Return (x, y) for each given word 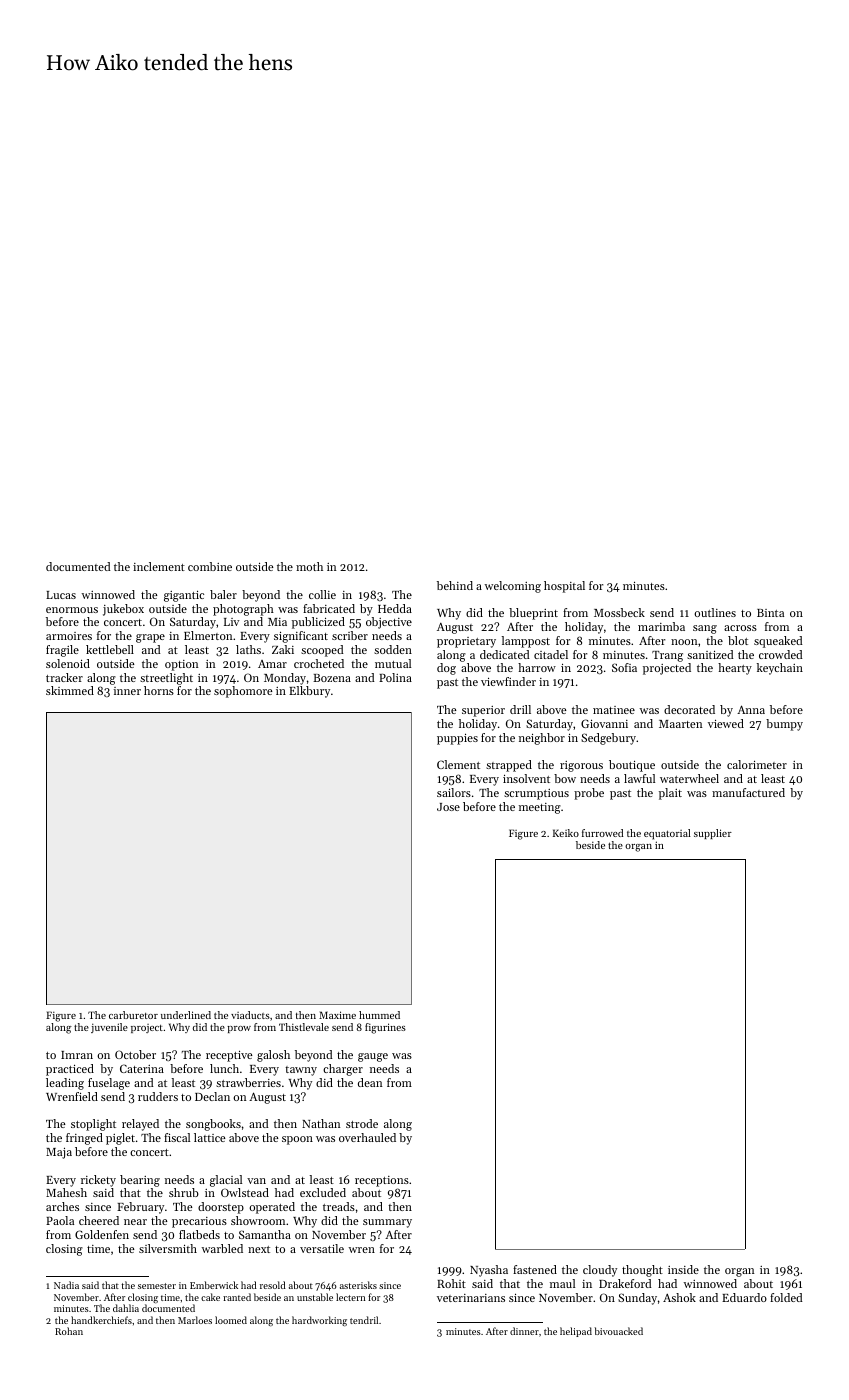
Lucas (61, 595)
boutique (632, 766)
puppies (457, 739)
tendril (364, 1320)
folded (786, 1297)
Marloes (195, 1320)
